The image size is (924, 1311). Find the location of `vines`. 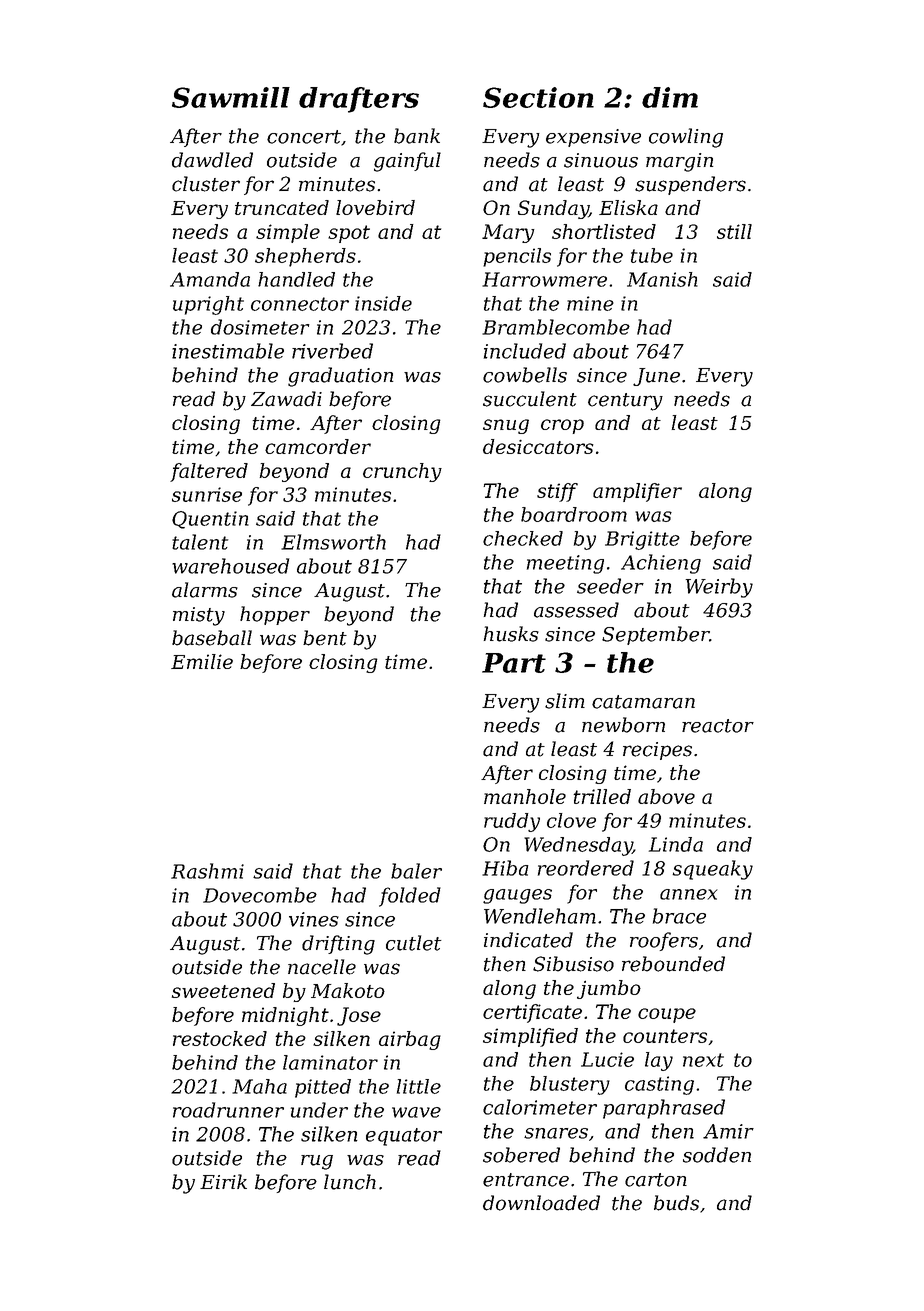

vines is located at coordinates (314, 919).
